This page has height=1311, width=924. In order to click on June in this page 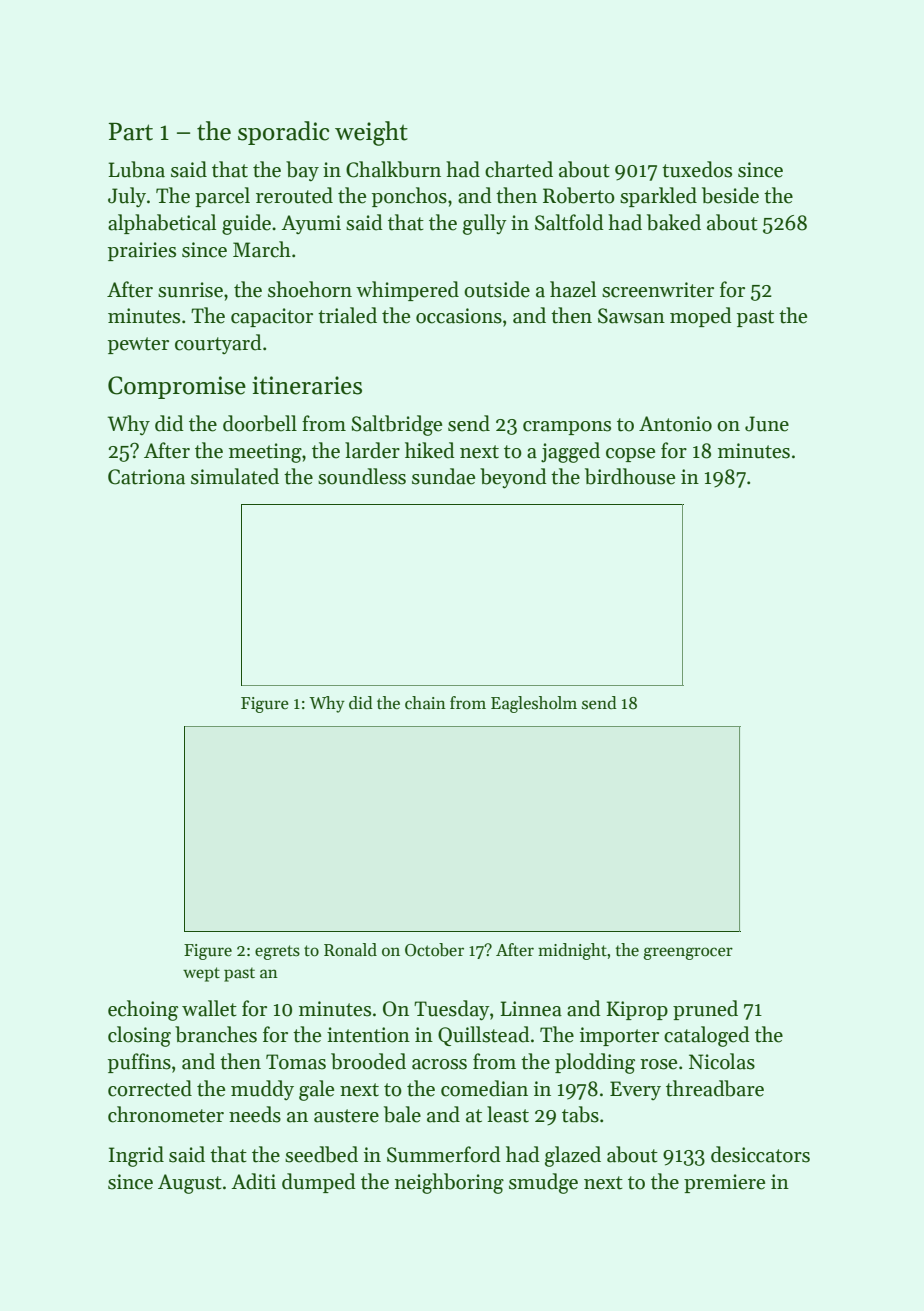, I will do `click(767, 424)`.
